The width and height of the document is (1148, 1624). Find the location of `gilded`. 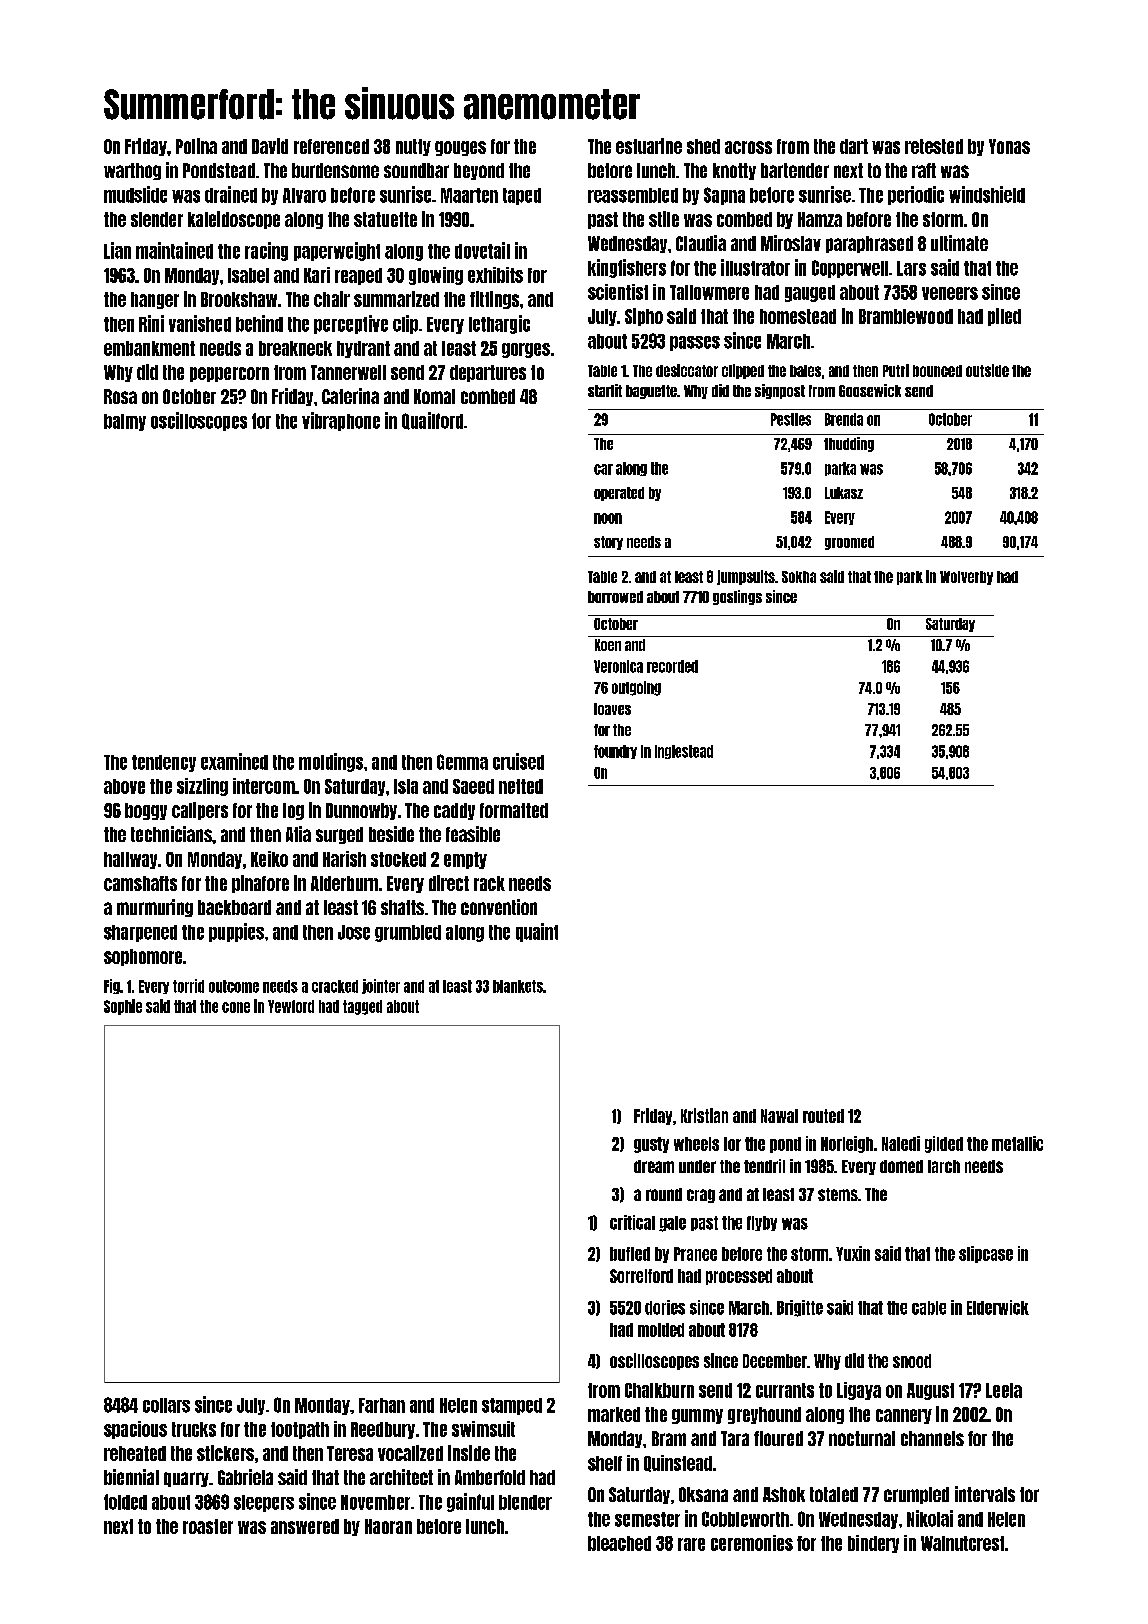

gilded is located at coordinates (944, 1144).
